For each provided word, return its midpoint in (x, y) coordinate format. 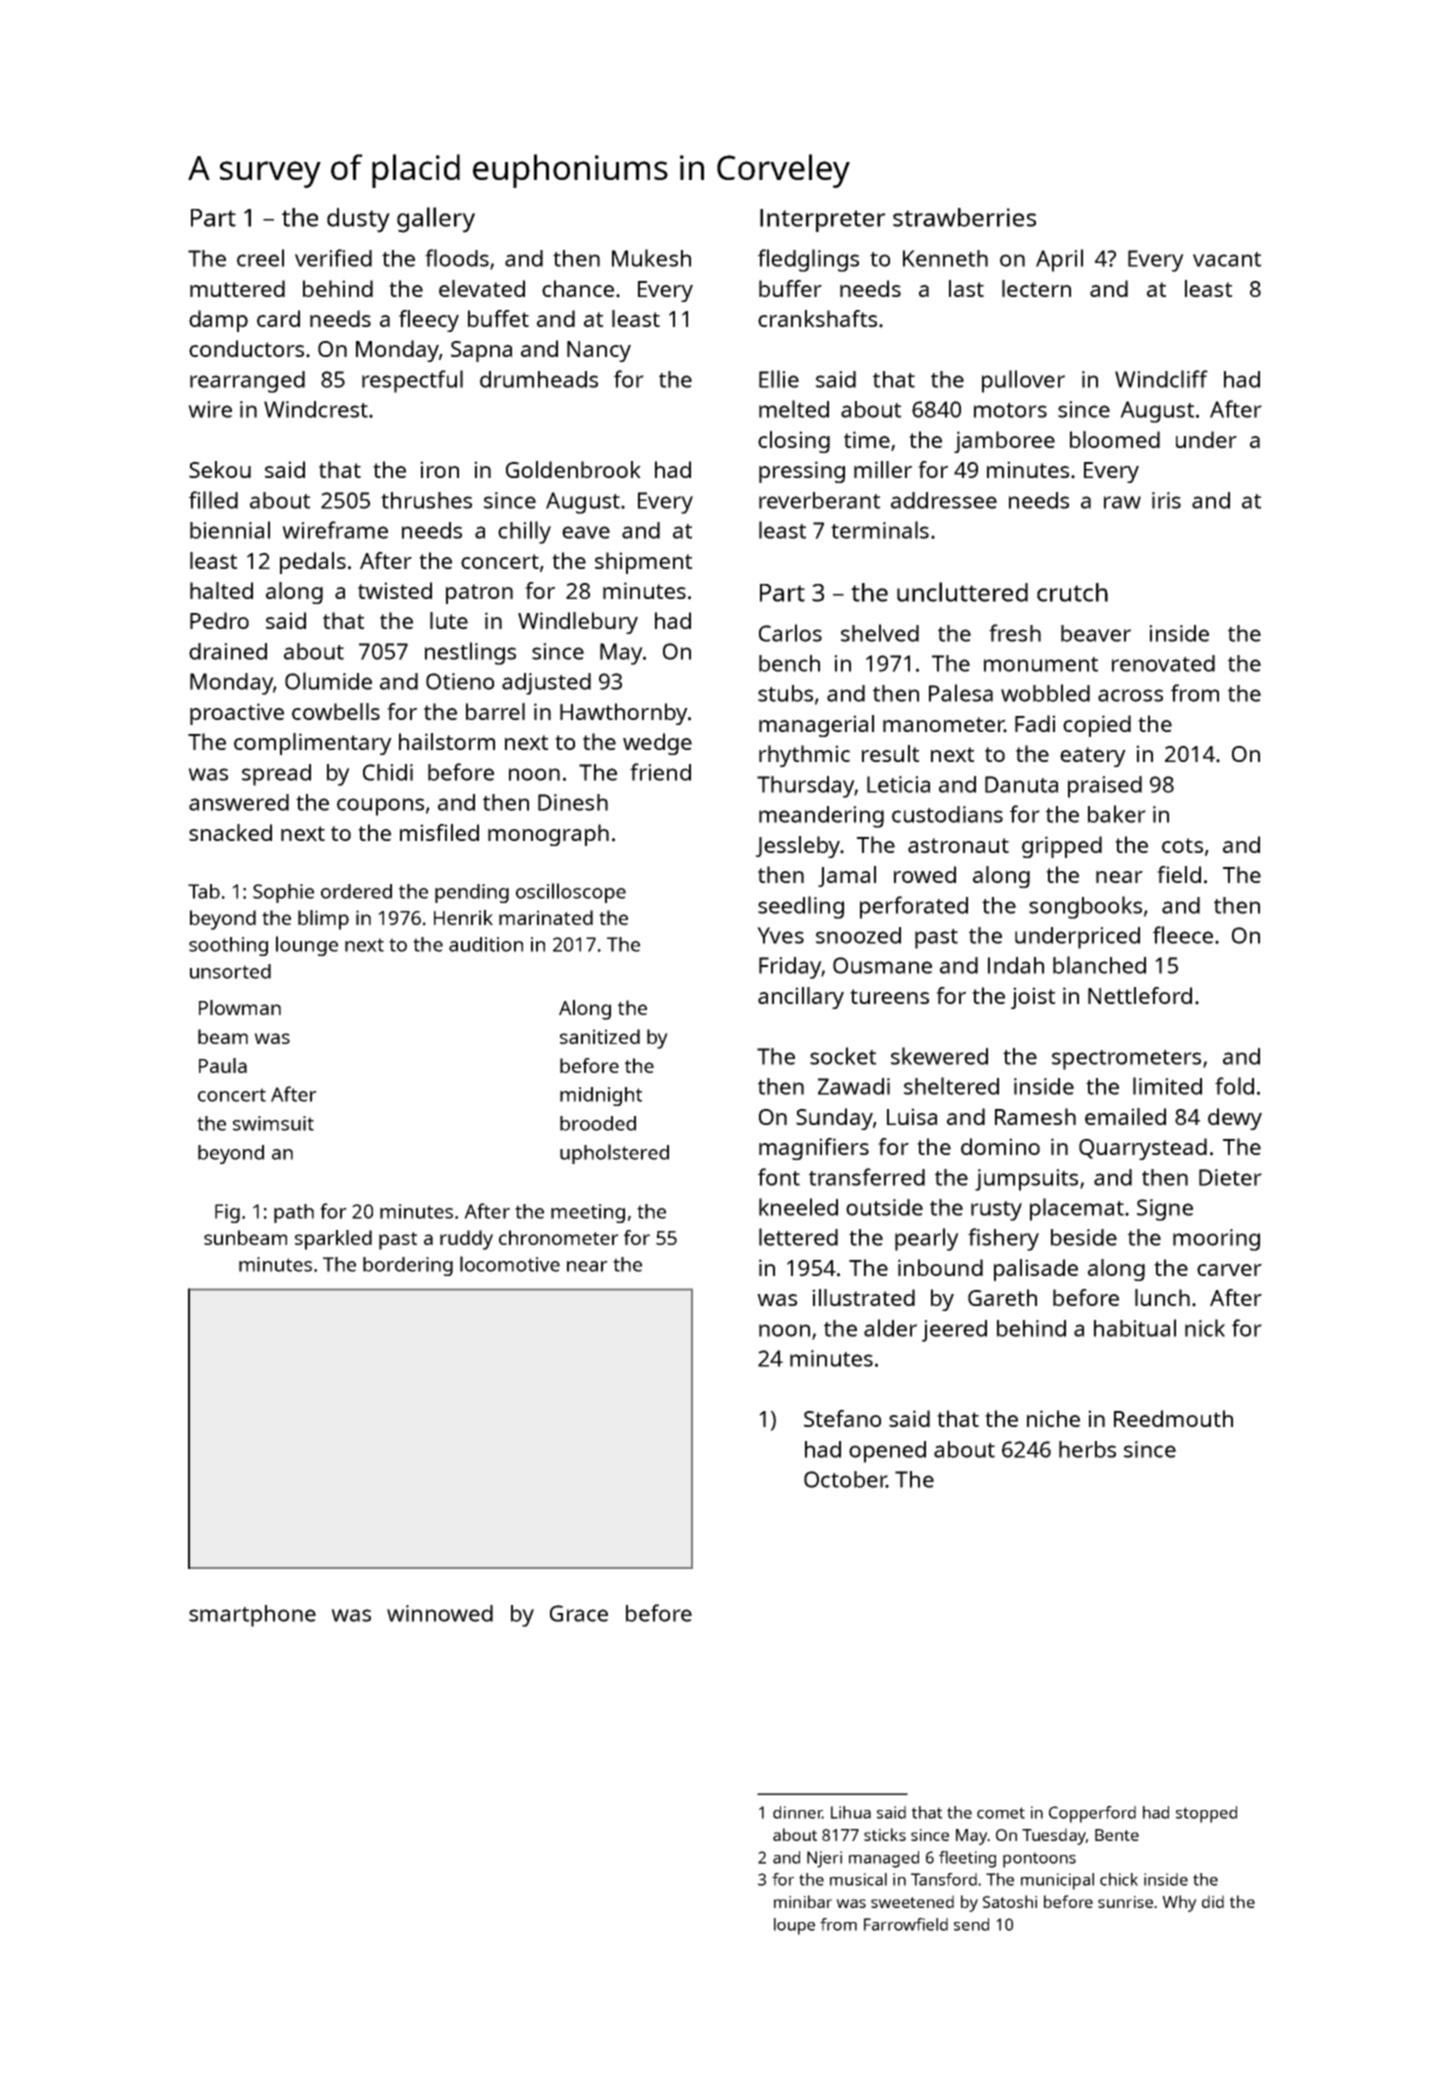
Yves (780, 935)
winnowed (440, 1613)
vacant (1227, 259)
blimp (323, 920)
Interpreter (823, 220)
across (1130, 695)
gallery (436, 220)
